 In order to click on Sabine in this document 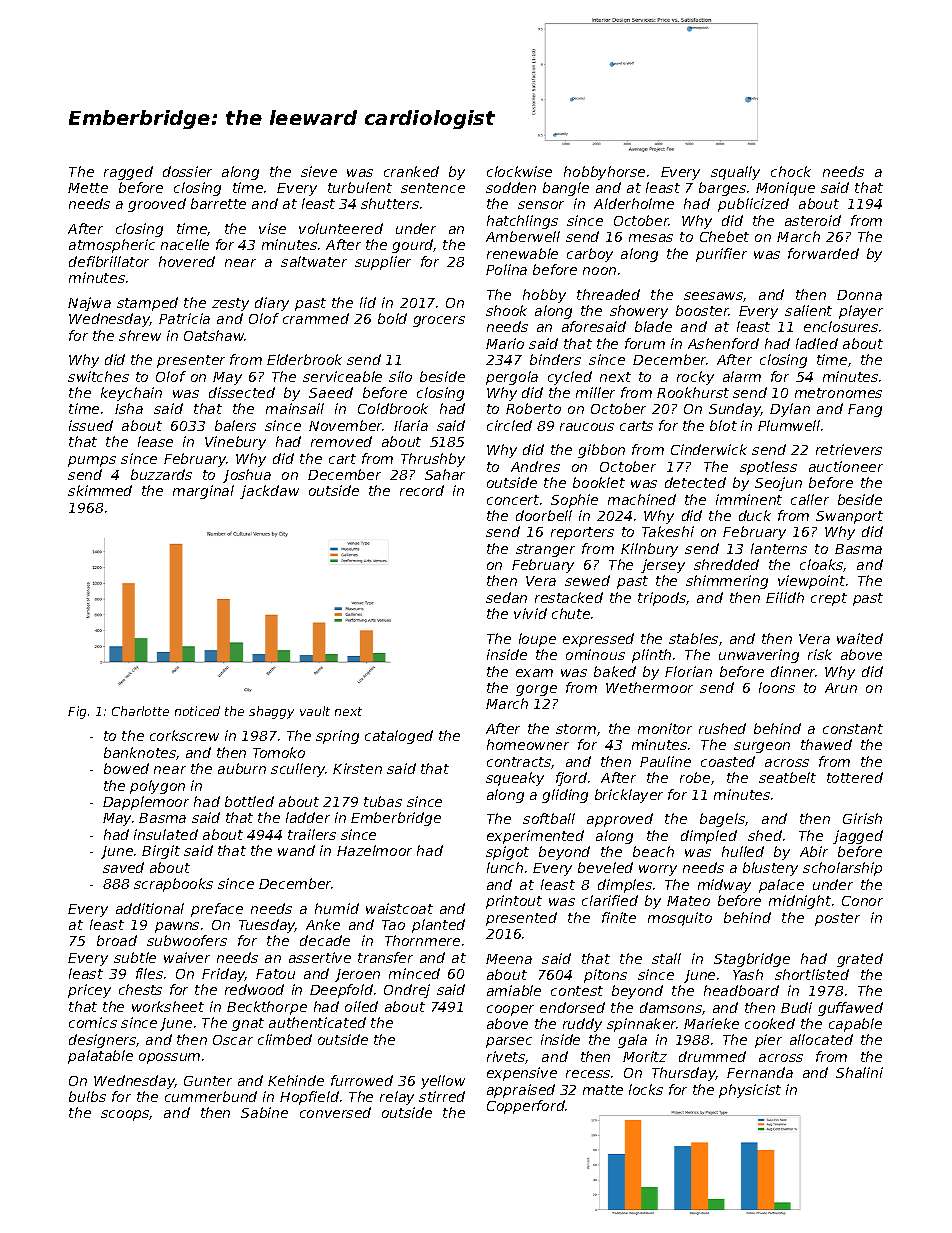, I will do `click(264, 1112)`.
